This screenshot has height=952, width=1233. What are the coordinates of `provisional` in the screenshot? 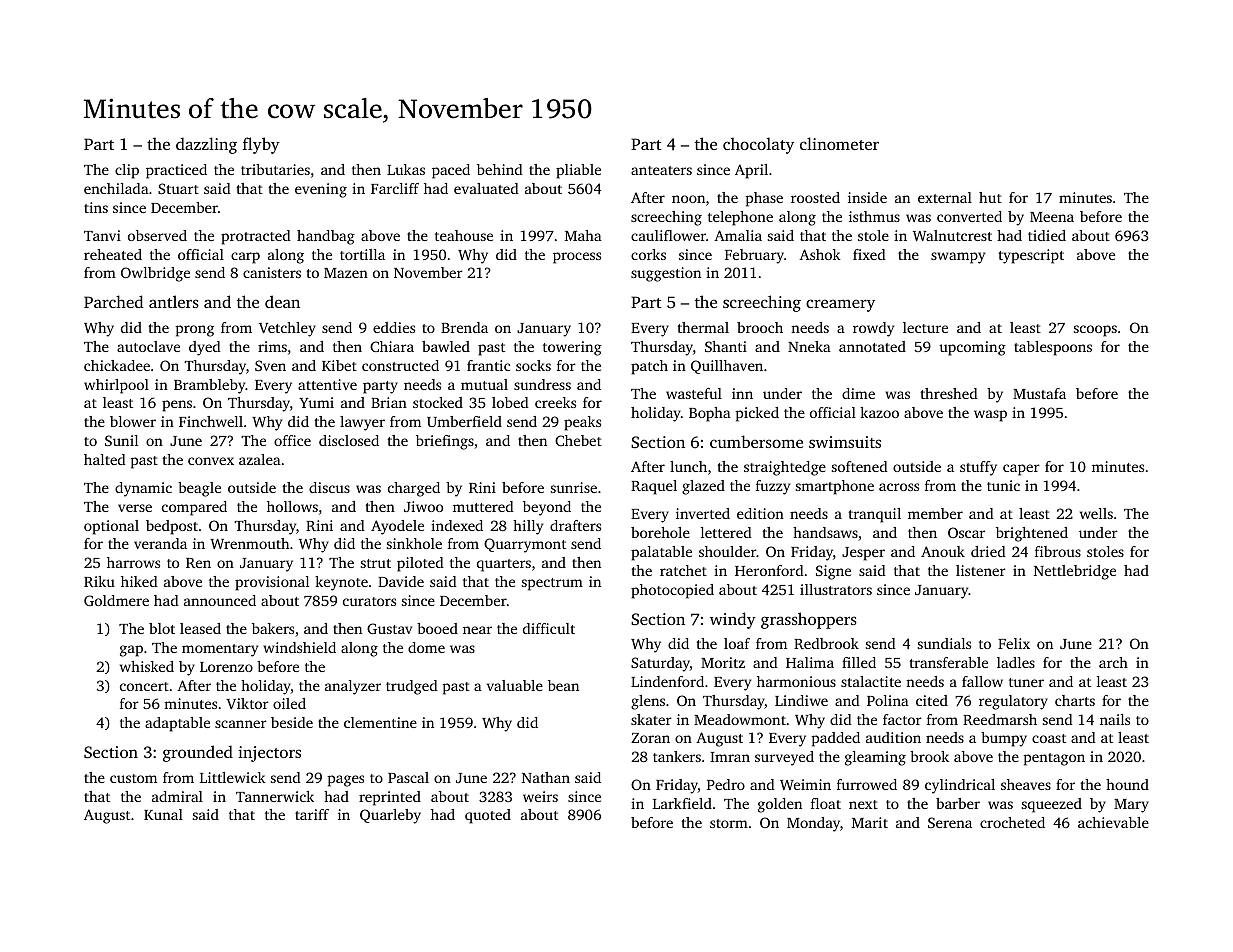 It's located at (272, 583).
